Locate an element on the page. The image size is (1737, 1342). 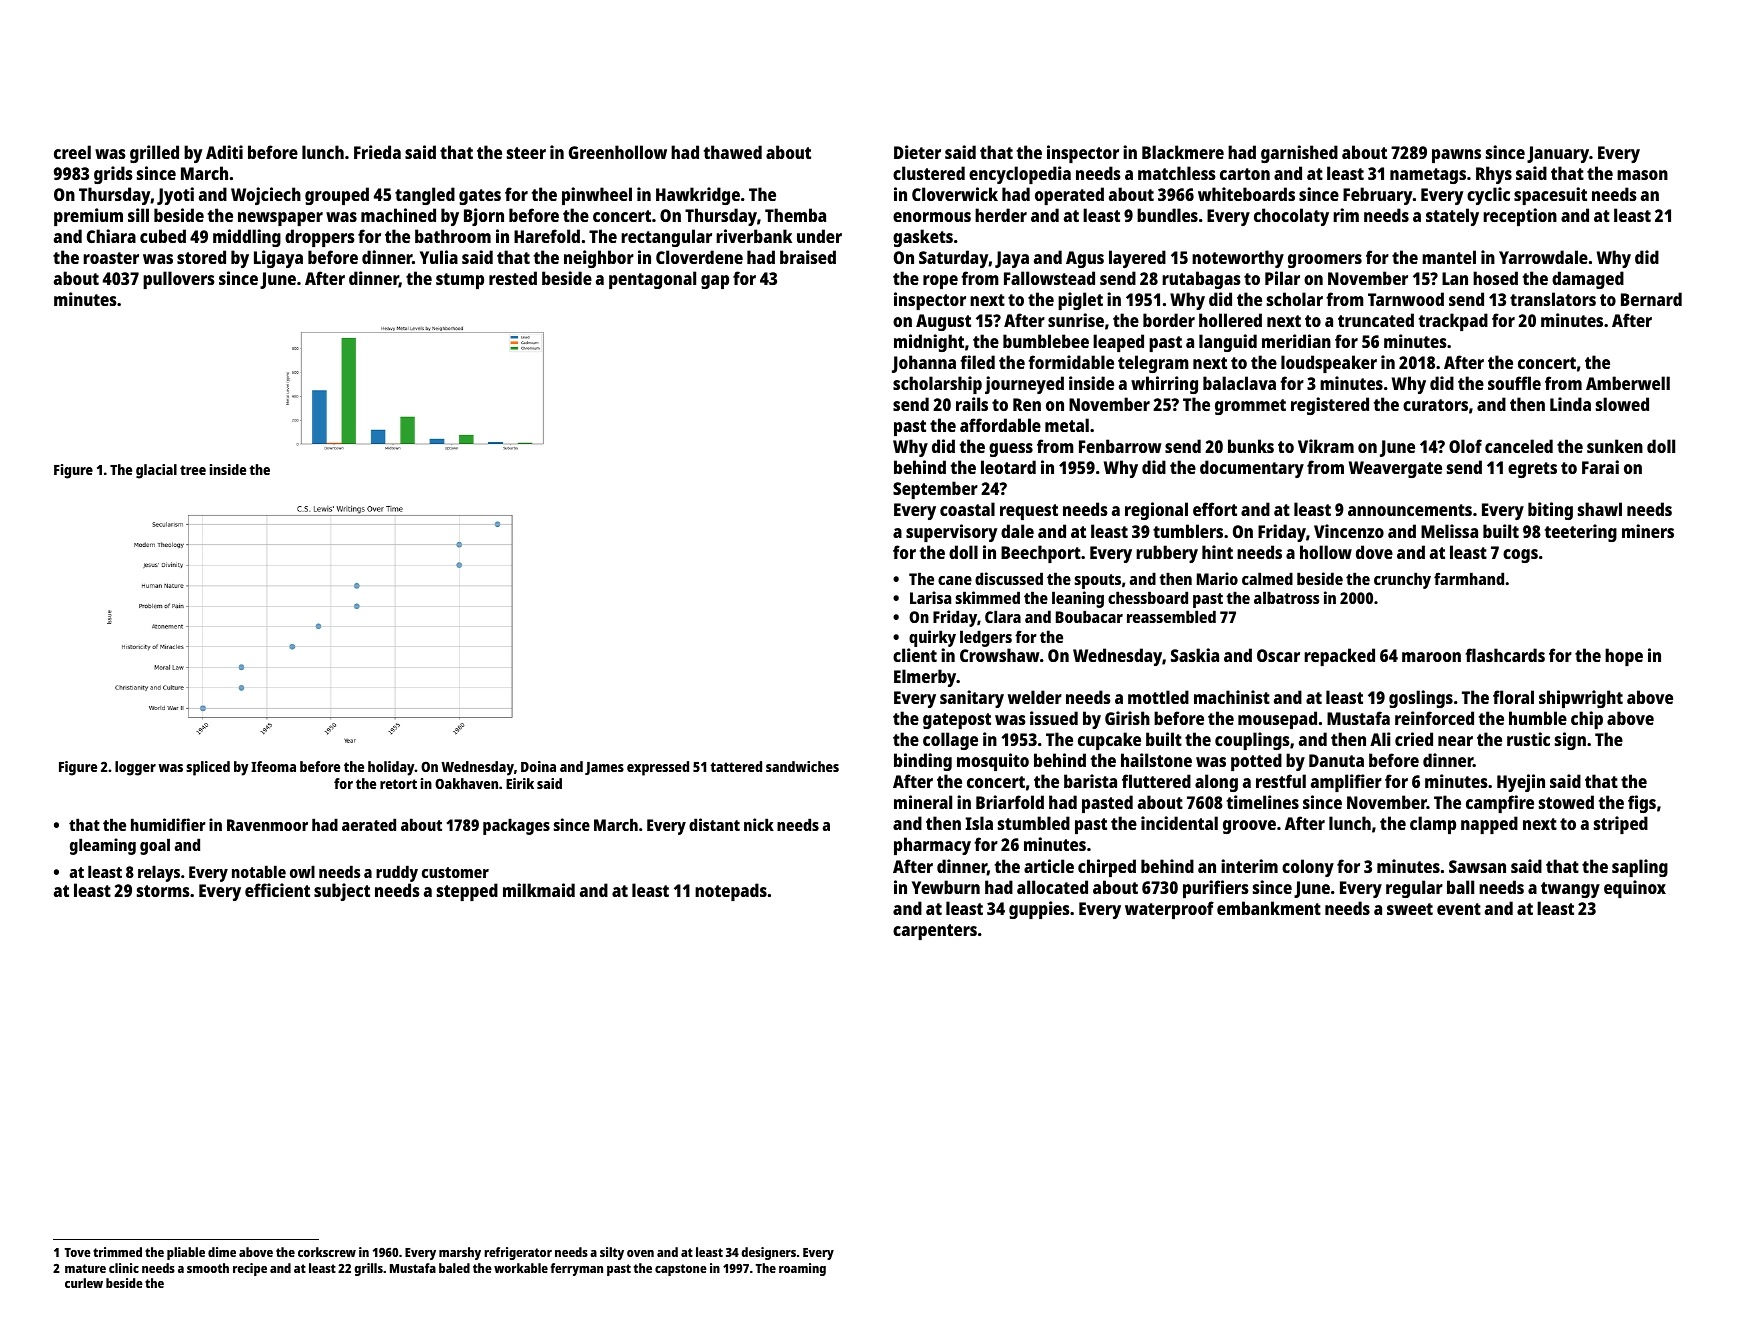
stowed is located at coordinates (1566, 802).
